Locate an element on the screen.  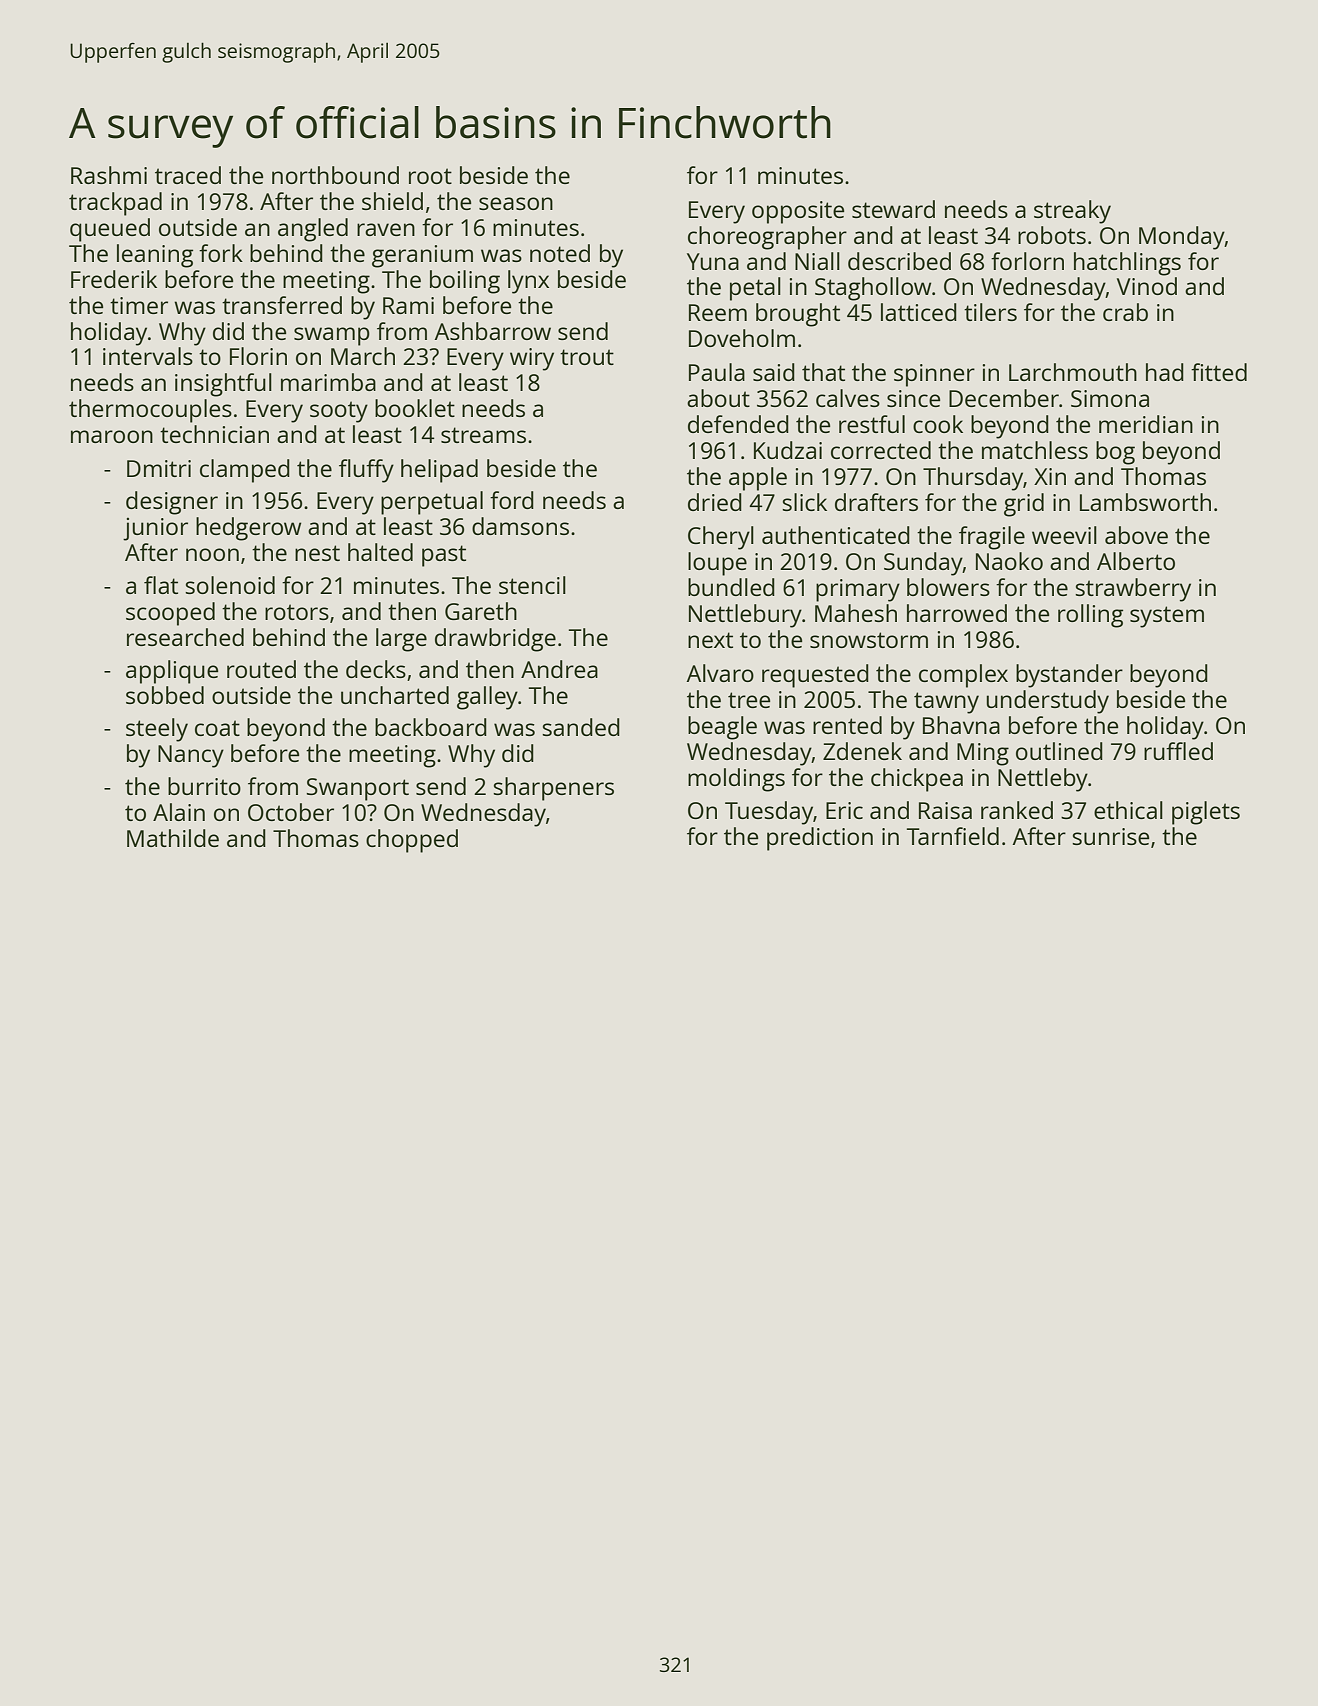
about is located at coordinates (718, 398).
